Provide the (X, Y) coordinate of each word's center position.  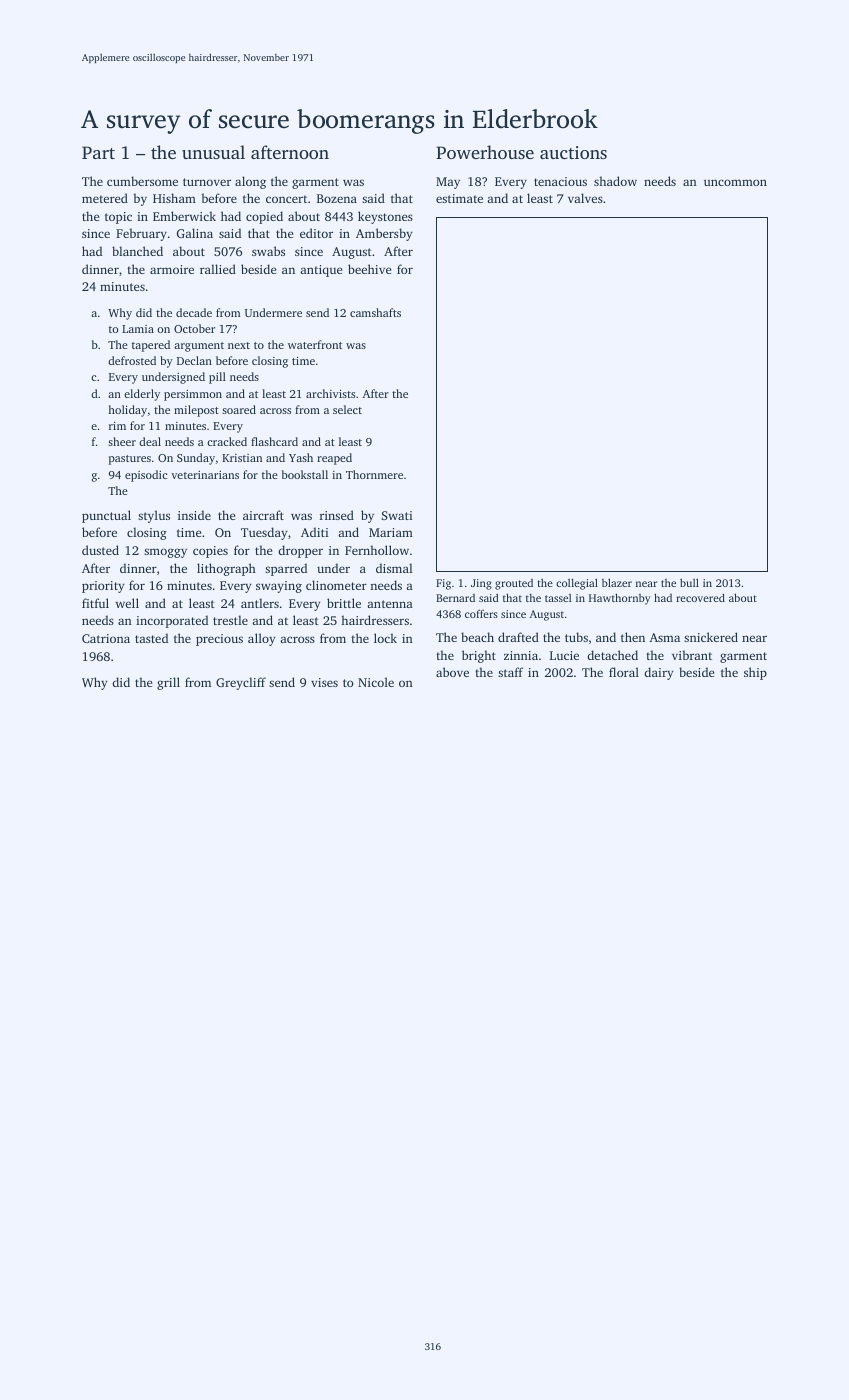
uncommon (735, 182)
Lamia (138, 329)
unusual (213, 152)
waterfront (315, 344)
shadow (615, 181)
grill (168, 683)
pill (217, 378)
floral (624, 672)
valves (585, 198)
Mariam (391, 532)
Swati (397, 515)
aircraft (263, 515)
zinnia (521, 655)
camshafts (375, 312)
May (448, 183)
